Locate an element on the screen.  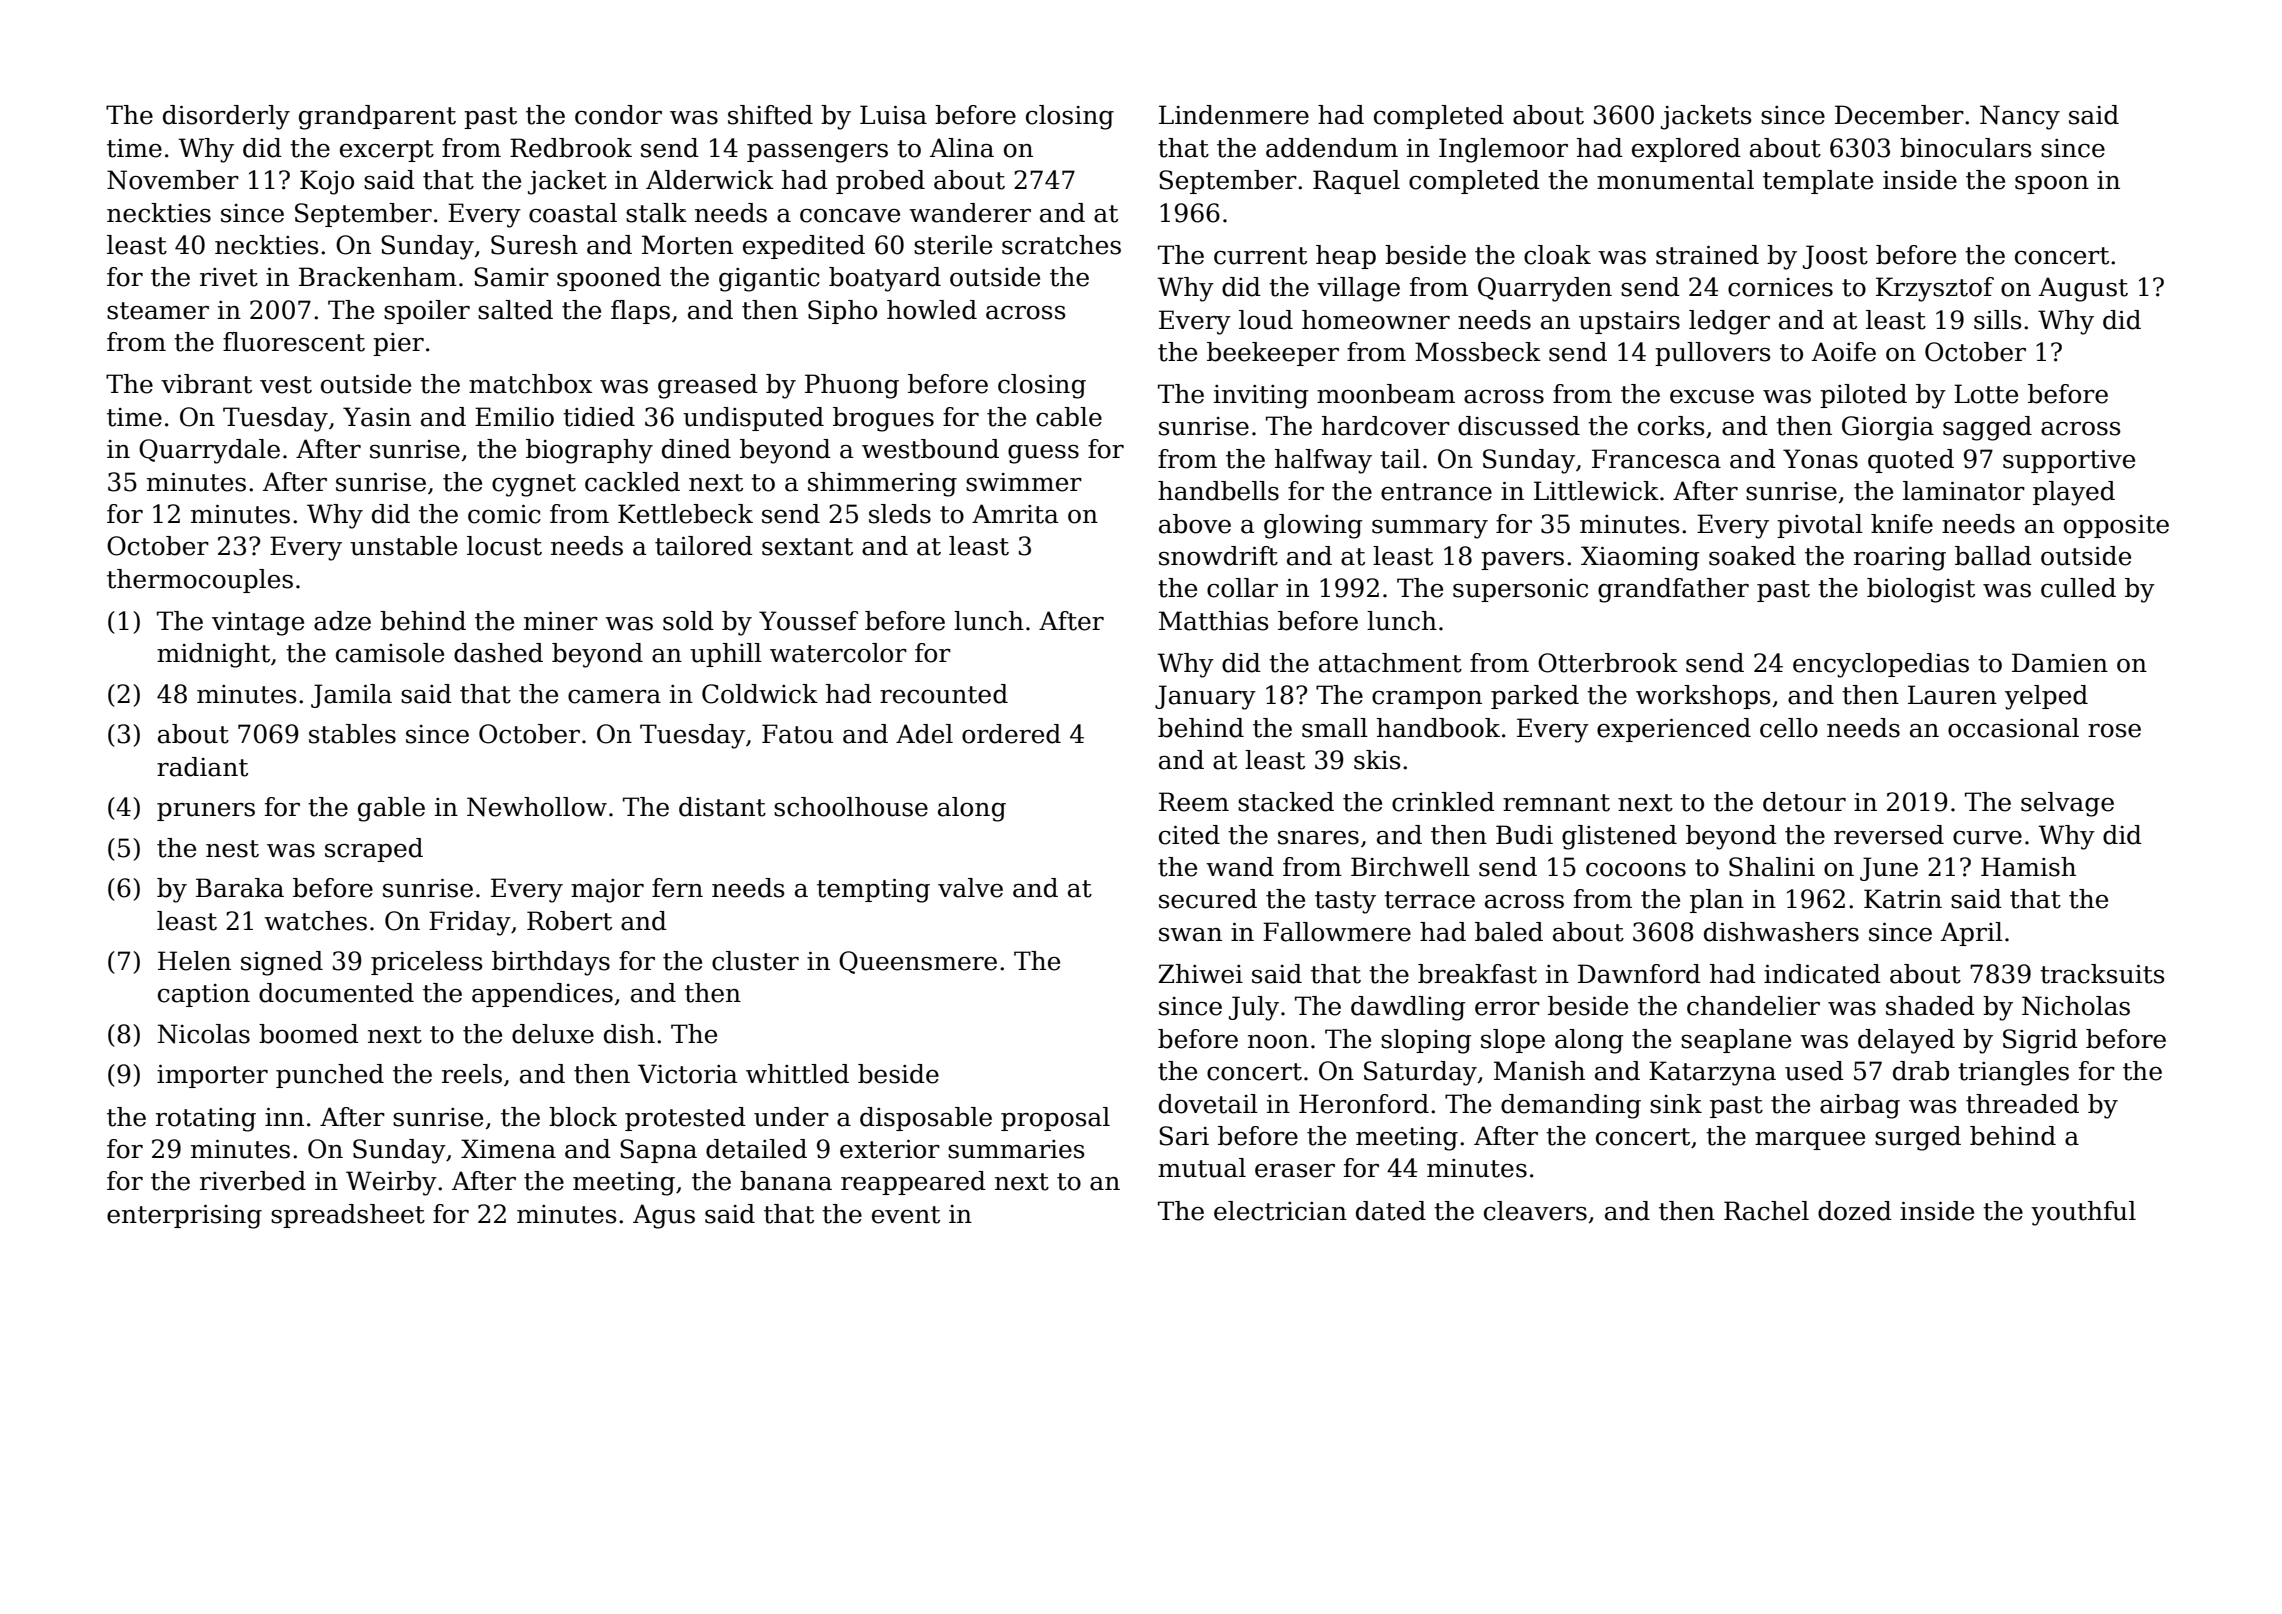
Friday is located at coordinates (470, 923).
